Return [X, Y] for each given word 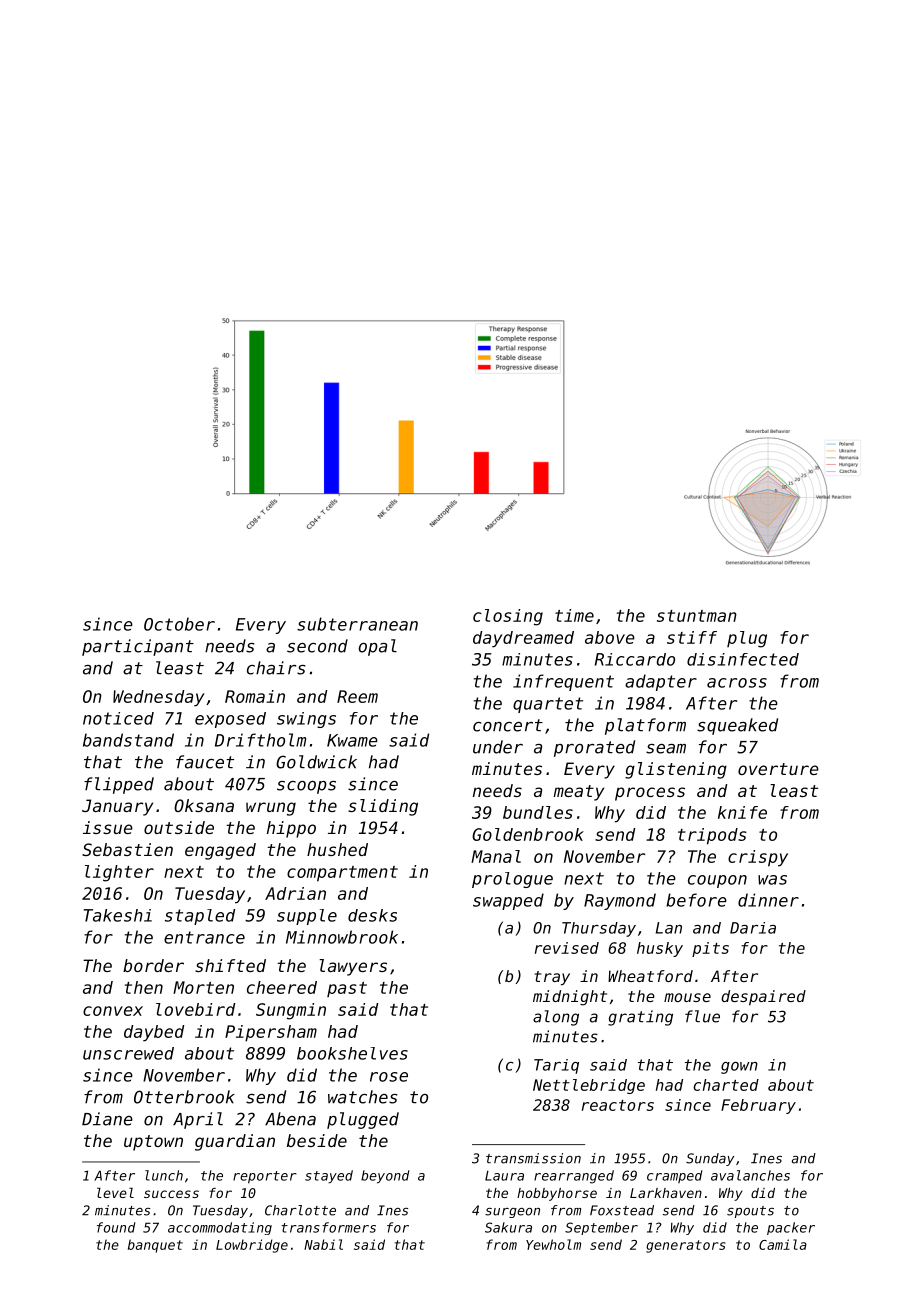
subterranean [357, 624]
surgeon [512, 1213]
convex [113, 1011]
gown [739, 1068]
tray [552, 978]
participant [138, 647]
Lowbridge [252, 1246]
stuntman [697, 616]
